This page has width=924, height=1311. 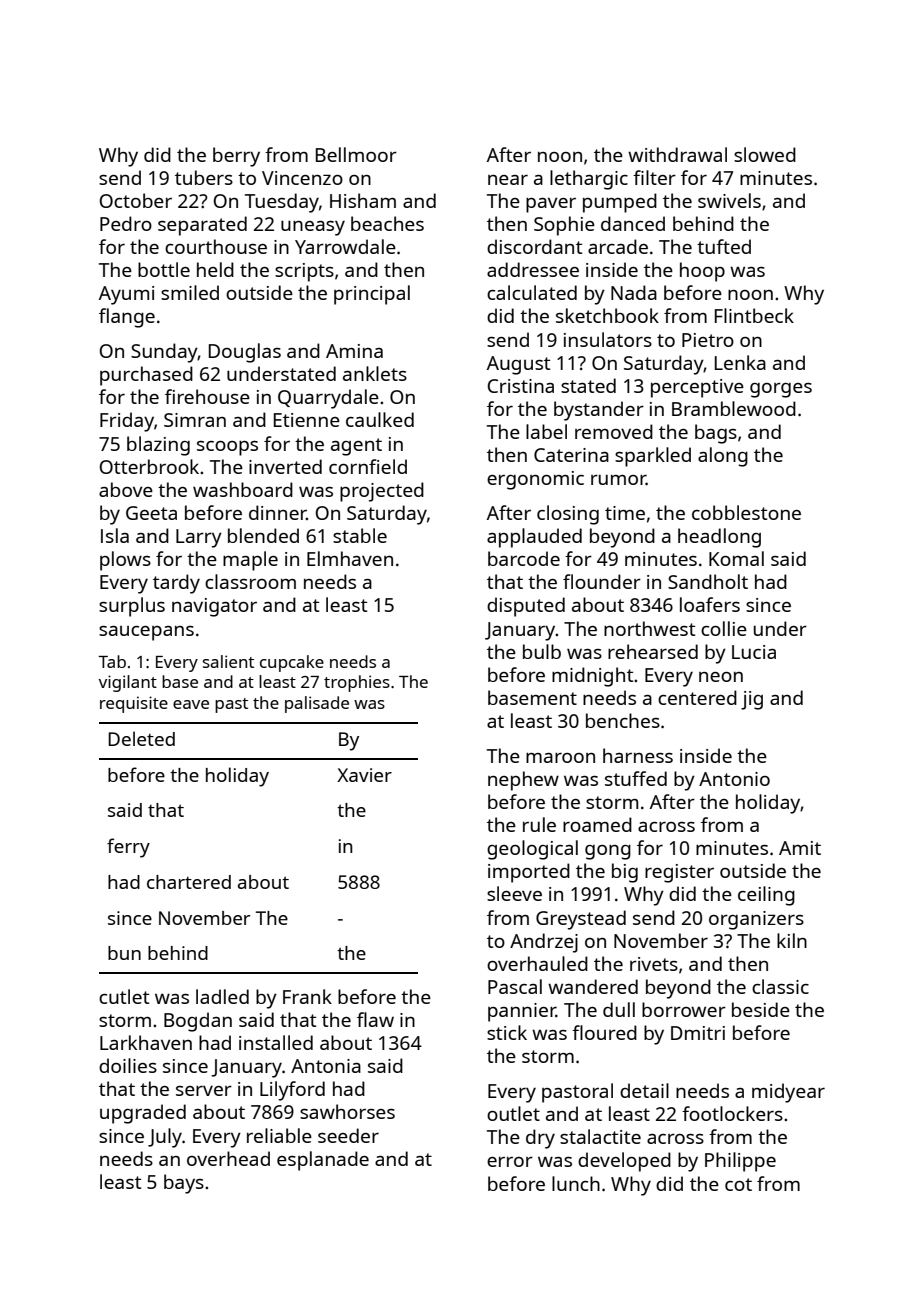 I want to click on Bellmoor, so click(x=356, y=154).
